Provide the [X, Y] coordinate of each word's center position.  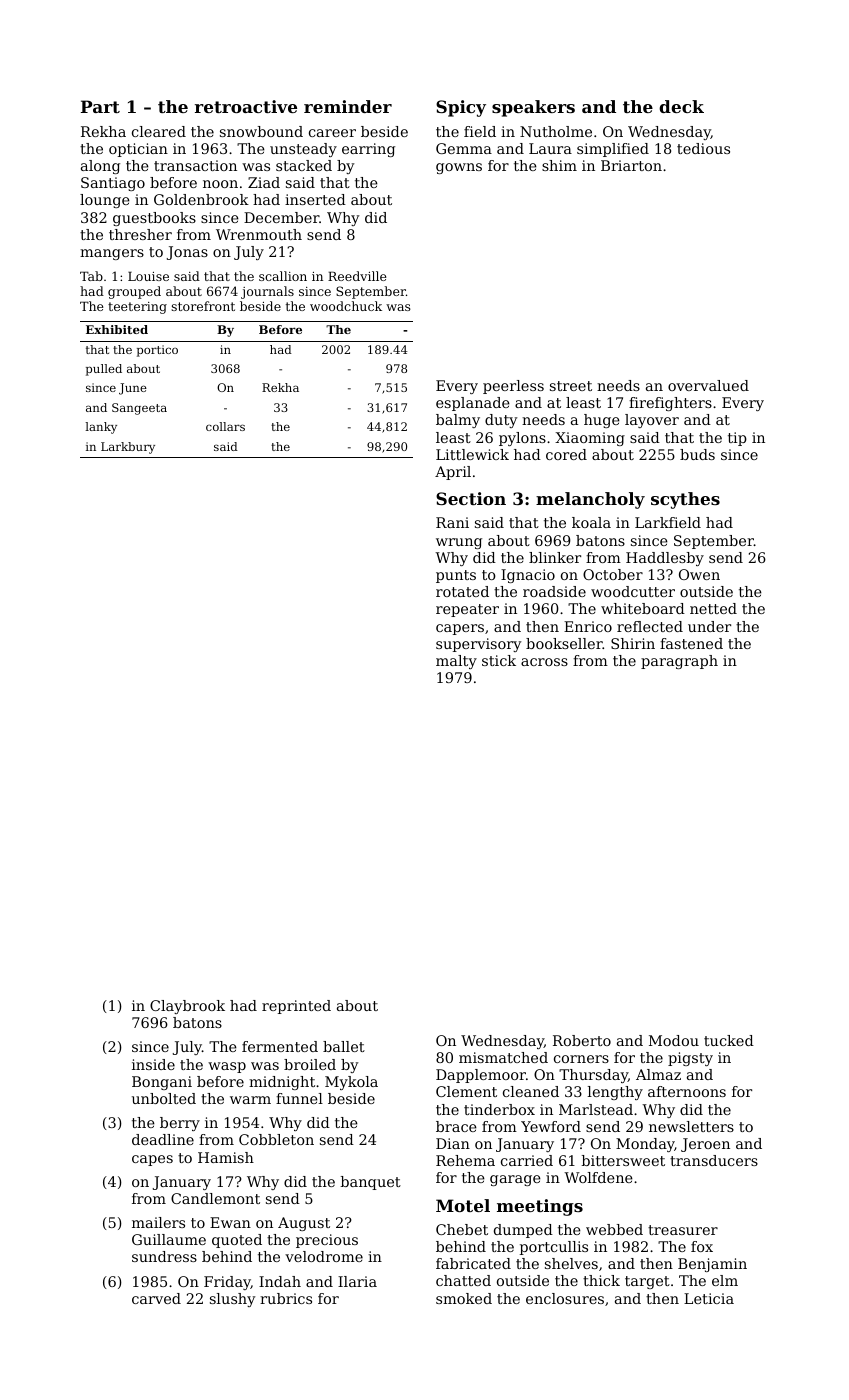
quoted [237, 1241]
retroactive [246, 106]
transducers [714, 1160]
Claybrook [187, 1007]
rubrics [286, 1298]
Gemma [464, 148]
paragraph [679, 662]
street [571, 386]
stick [499, 660]
